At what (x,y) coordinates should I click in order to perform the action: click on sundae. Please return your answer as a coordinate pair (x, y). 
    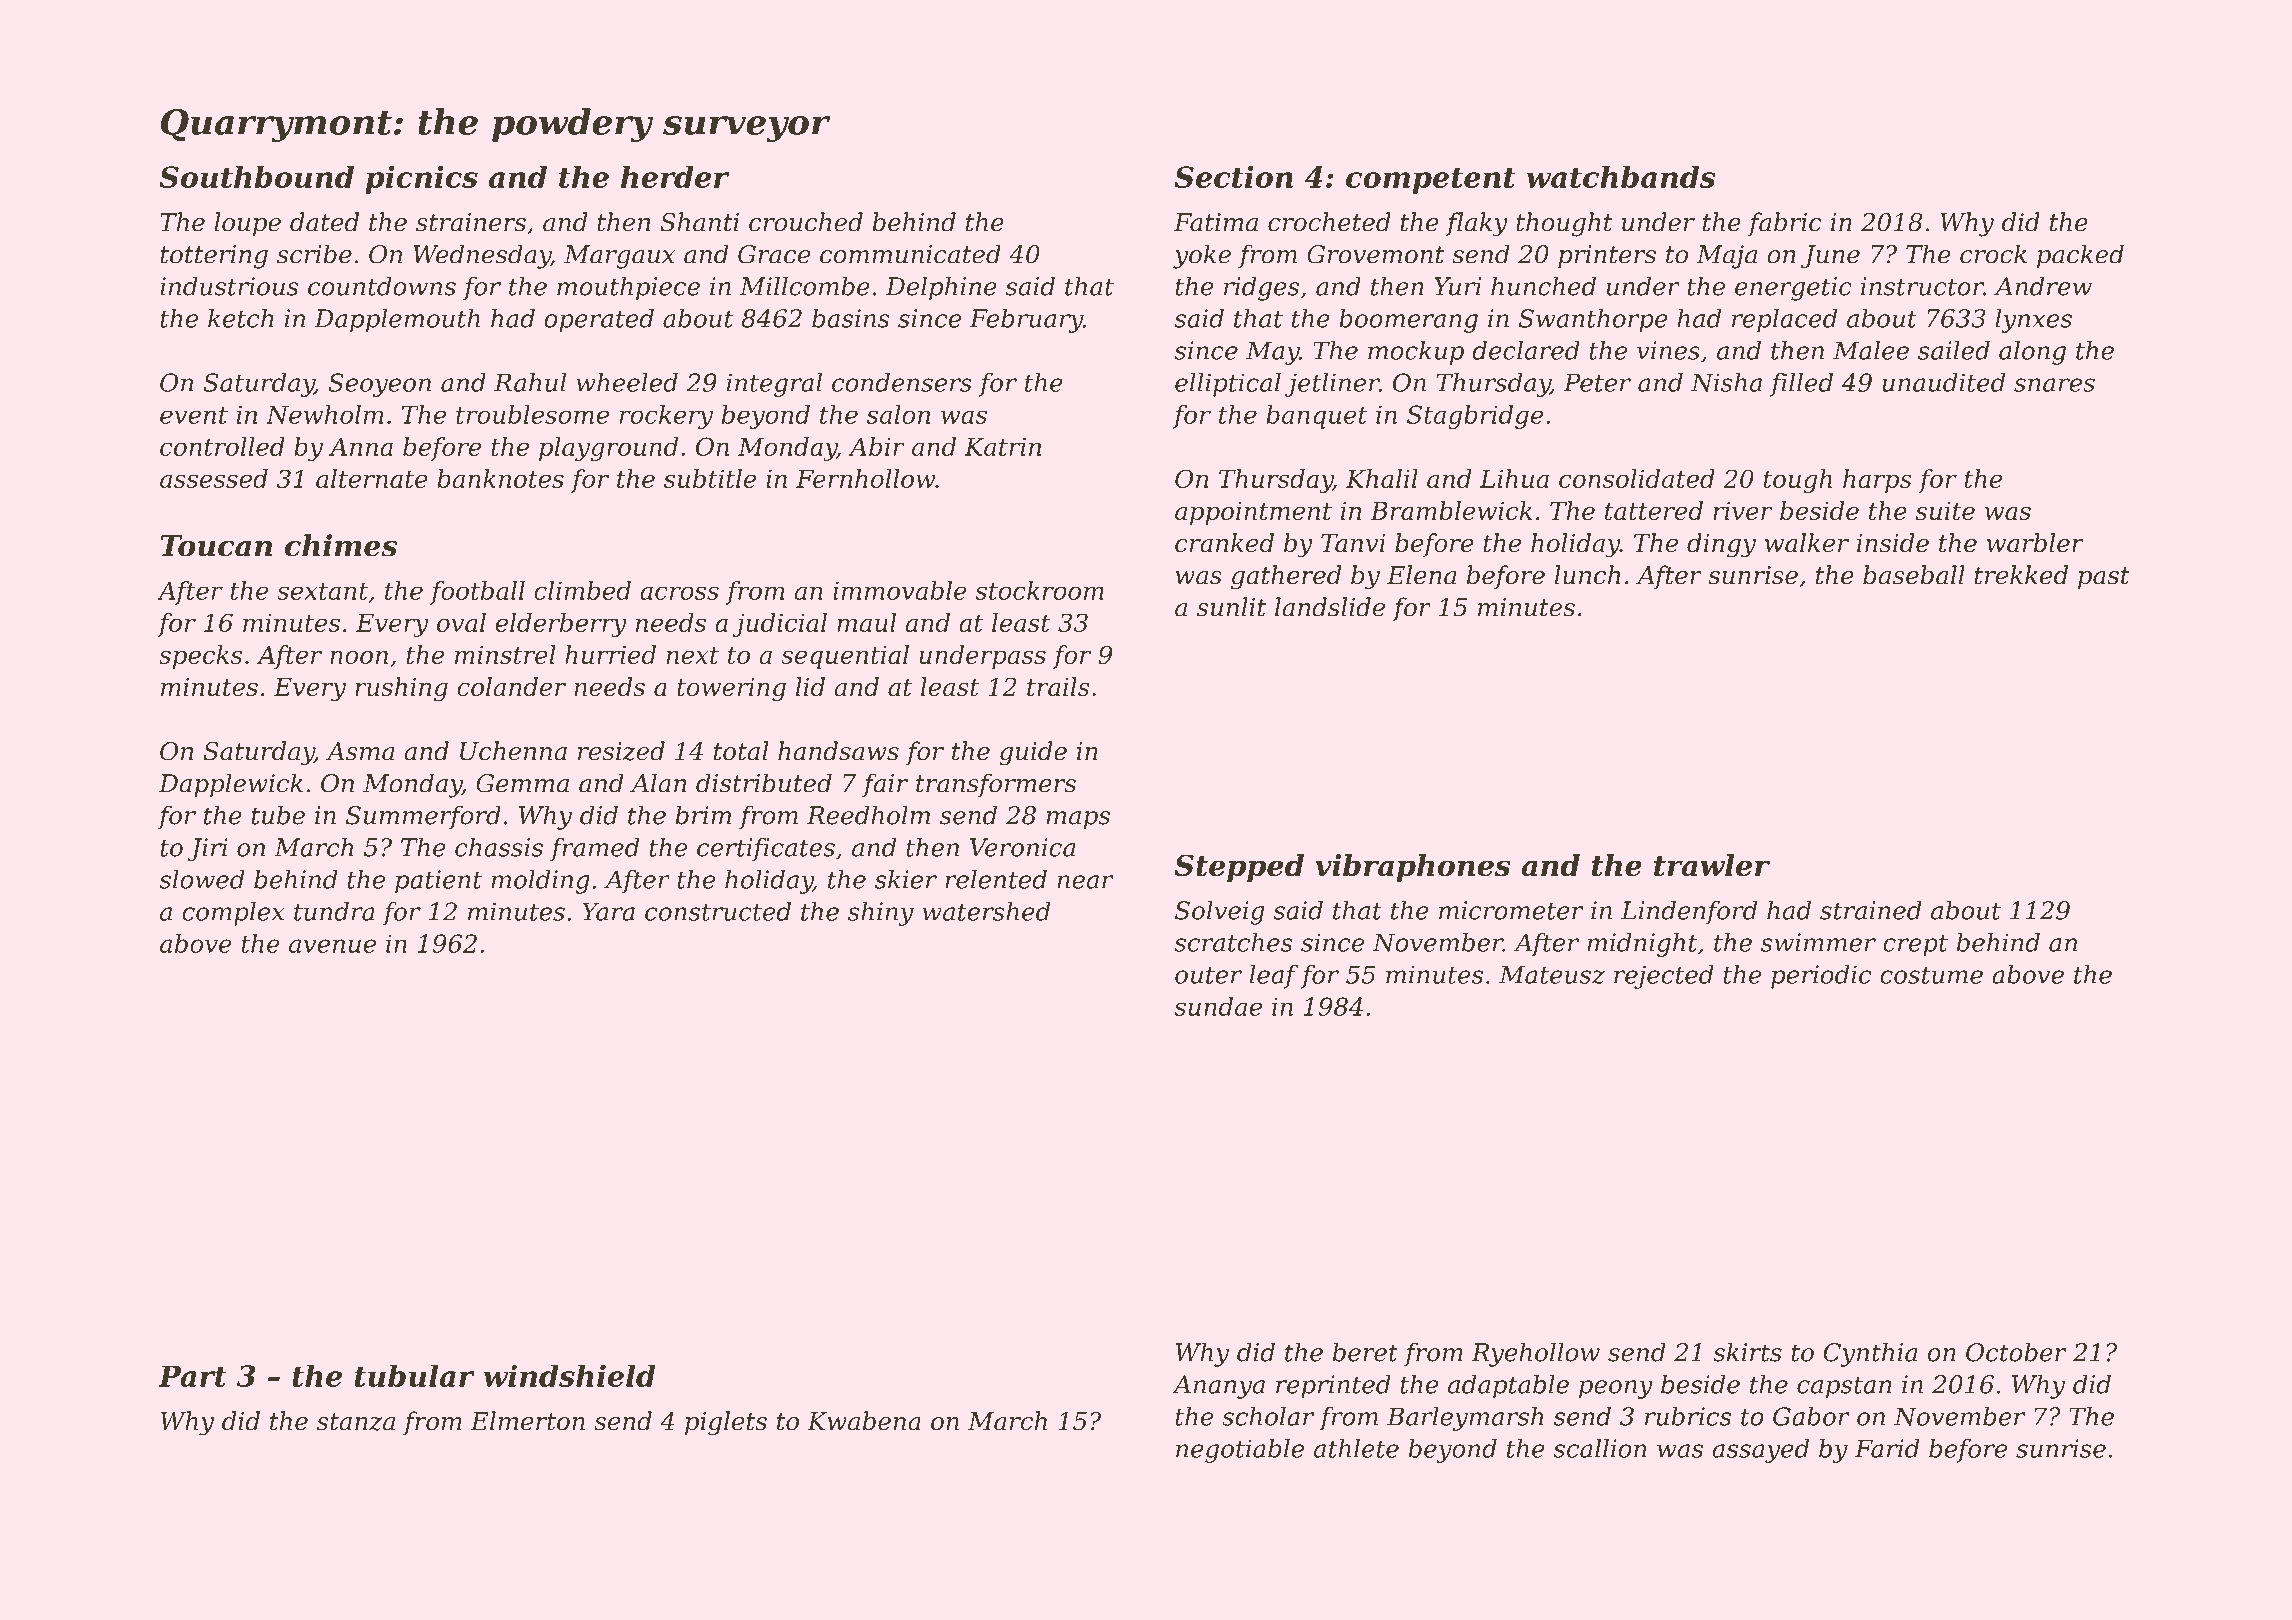
    Looking at the image, I should click on (1218, 1006).
